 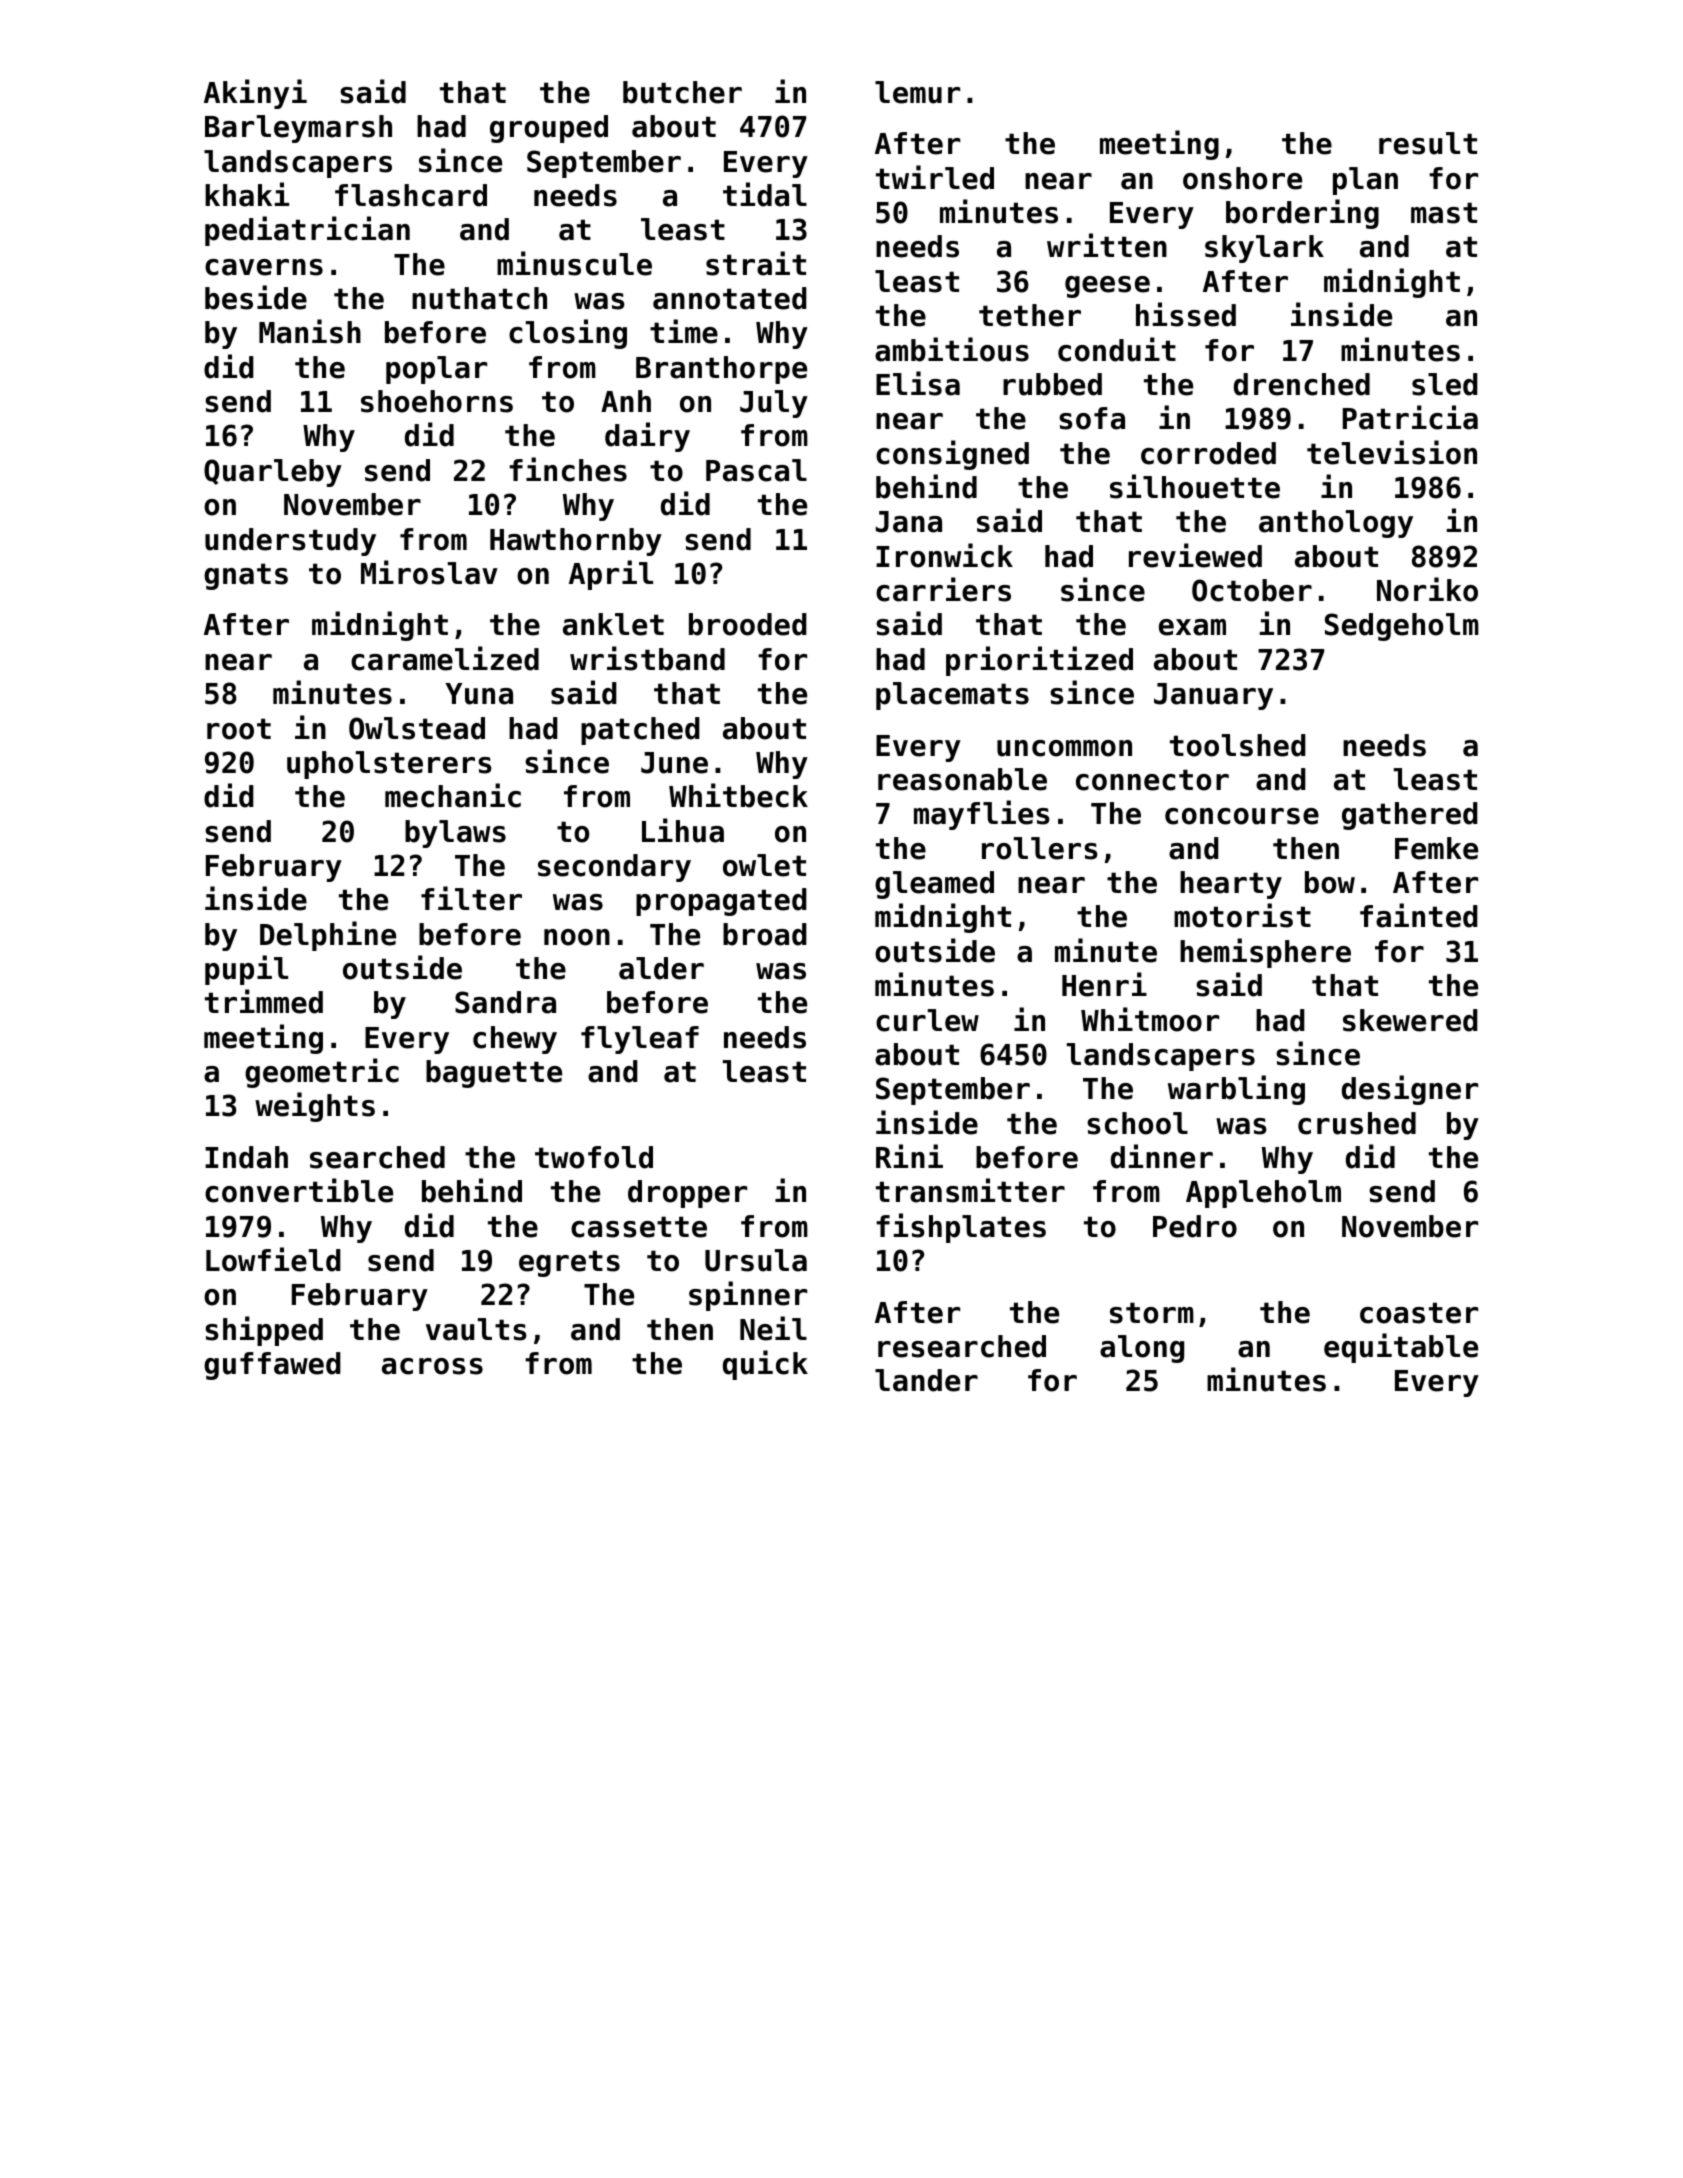 What do you see at coordinates (1336, 524) in the screenshot?
I see `anthology` at bounding box center [1336, 524].
